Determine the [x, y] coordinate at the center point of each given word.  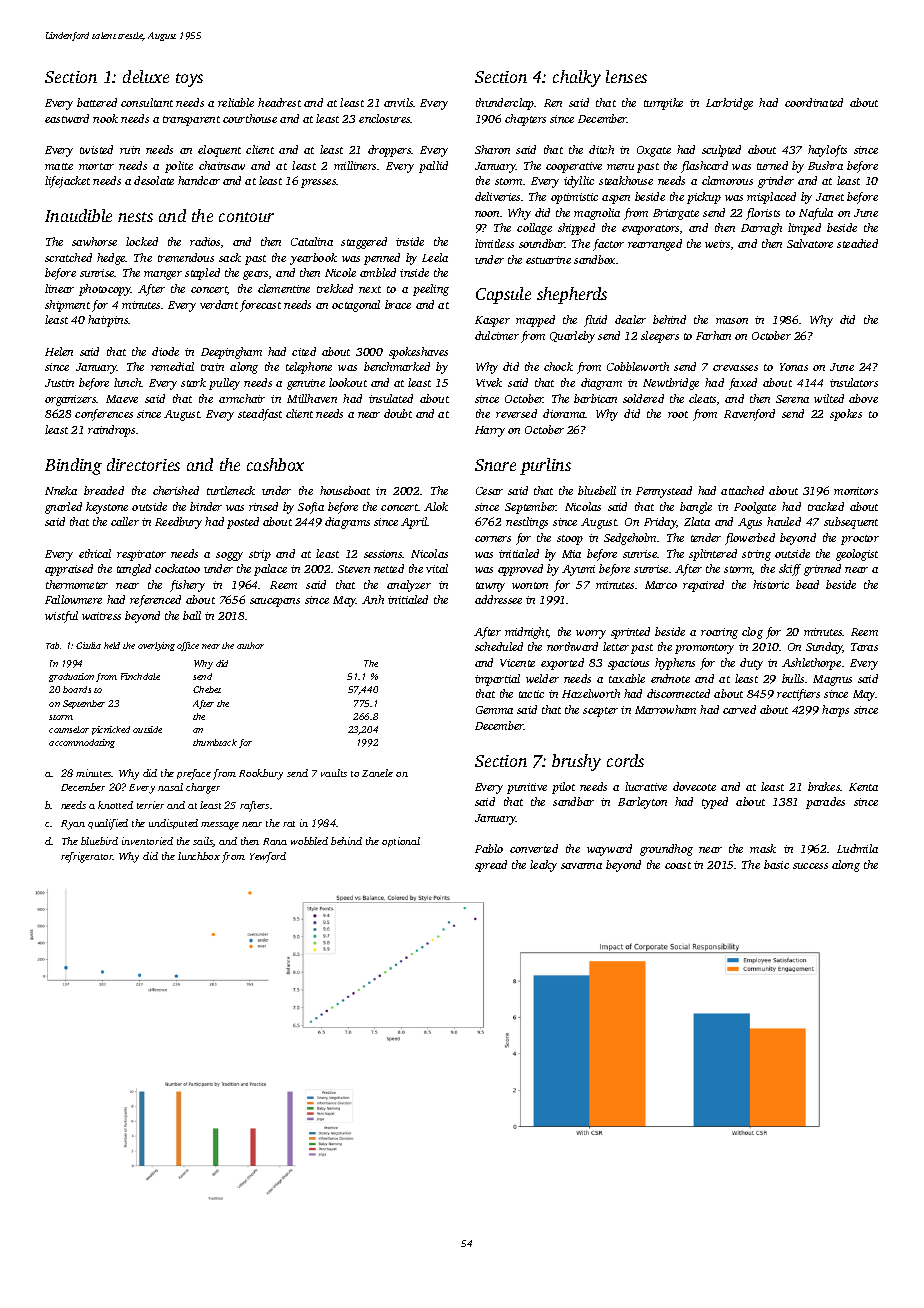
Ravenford [749, 415]
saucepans [275, 602]
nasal [170, 787]
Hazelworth [591, 693]
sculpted [721, 151]
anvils [399, 102]
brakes [824, 786]
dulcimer [497, 335]
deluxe [146, 76]
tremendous [186, 257]
